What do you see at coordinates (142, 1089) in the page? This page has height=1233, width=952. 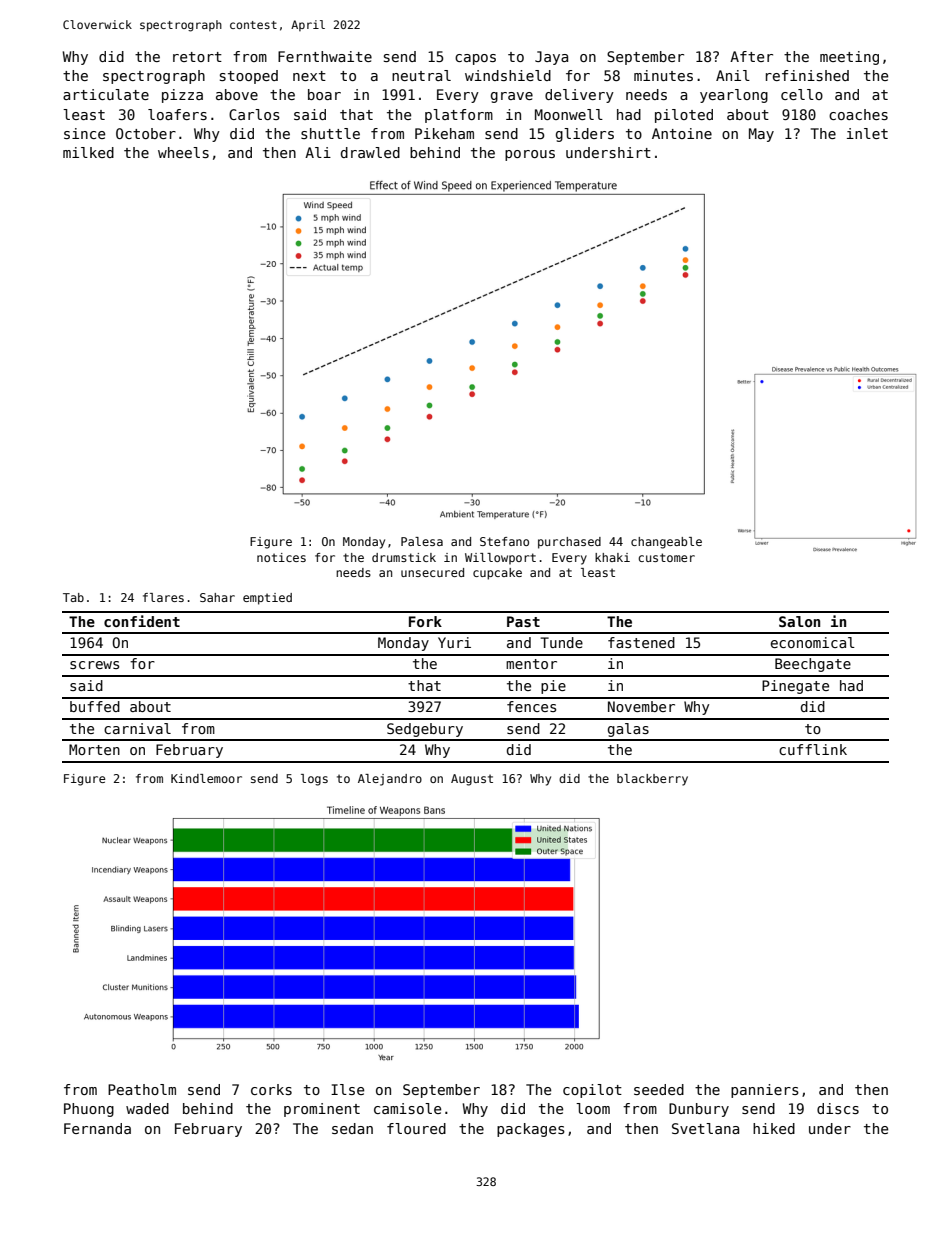 I see `Peatholm` at bounding box center [142, 1089].
